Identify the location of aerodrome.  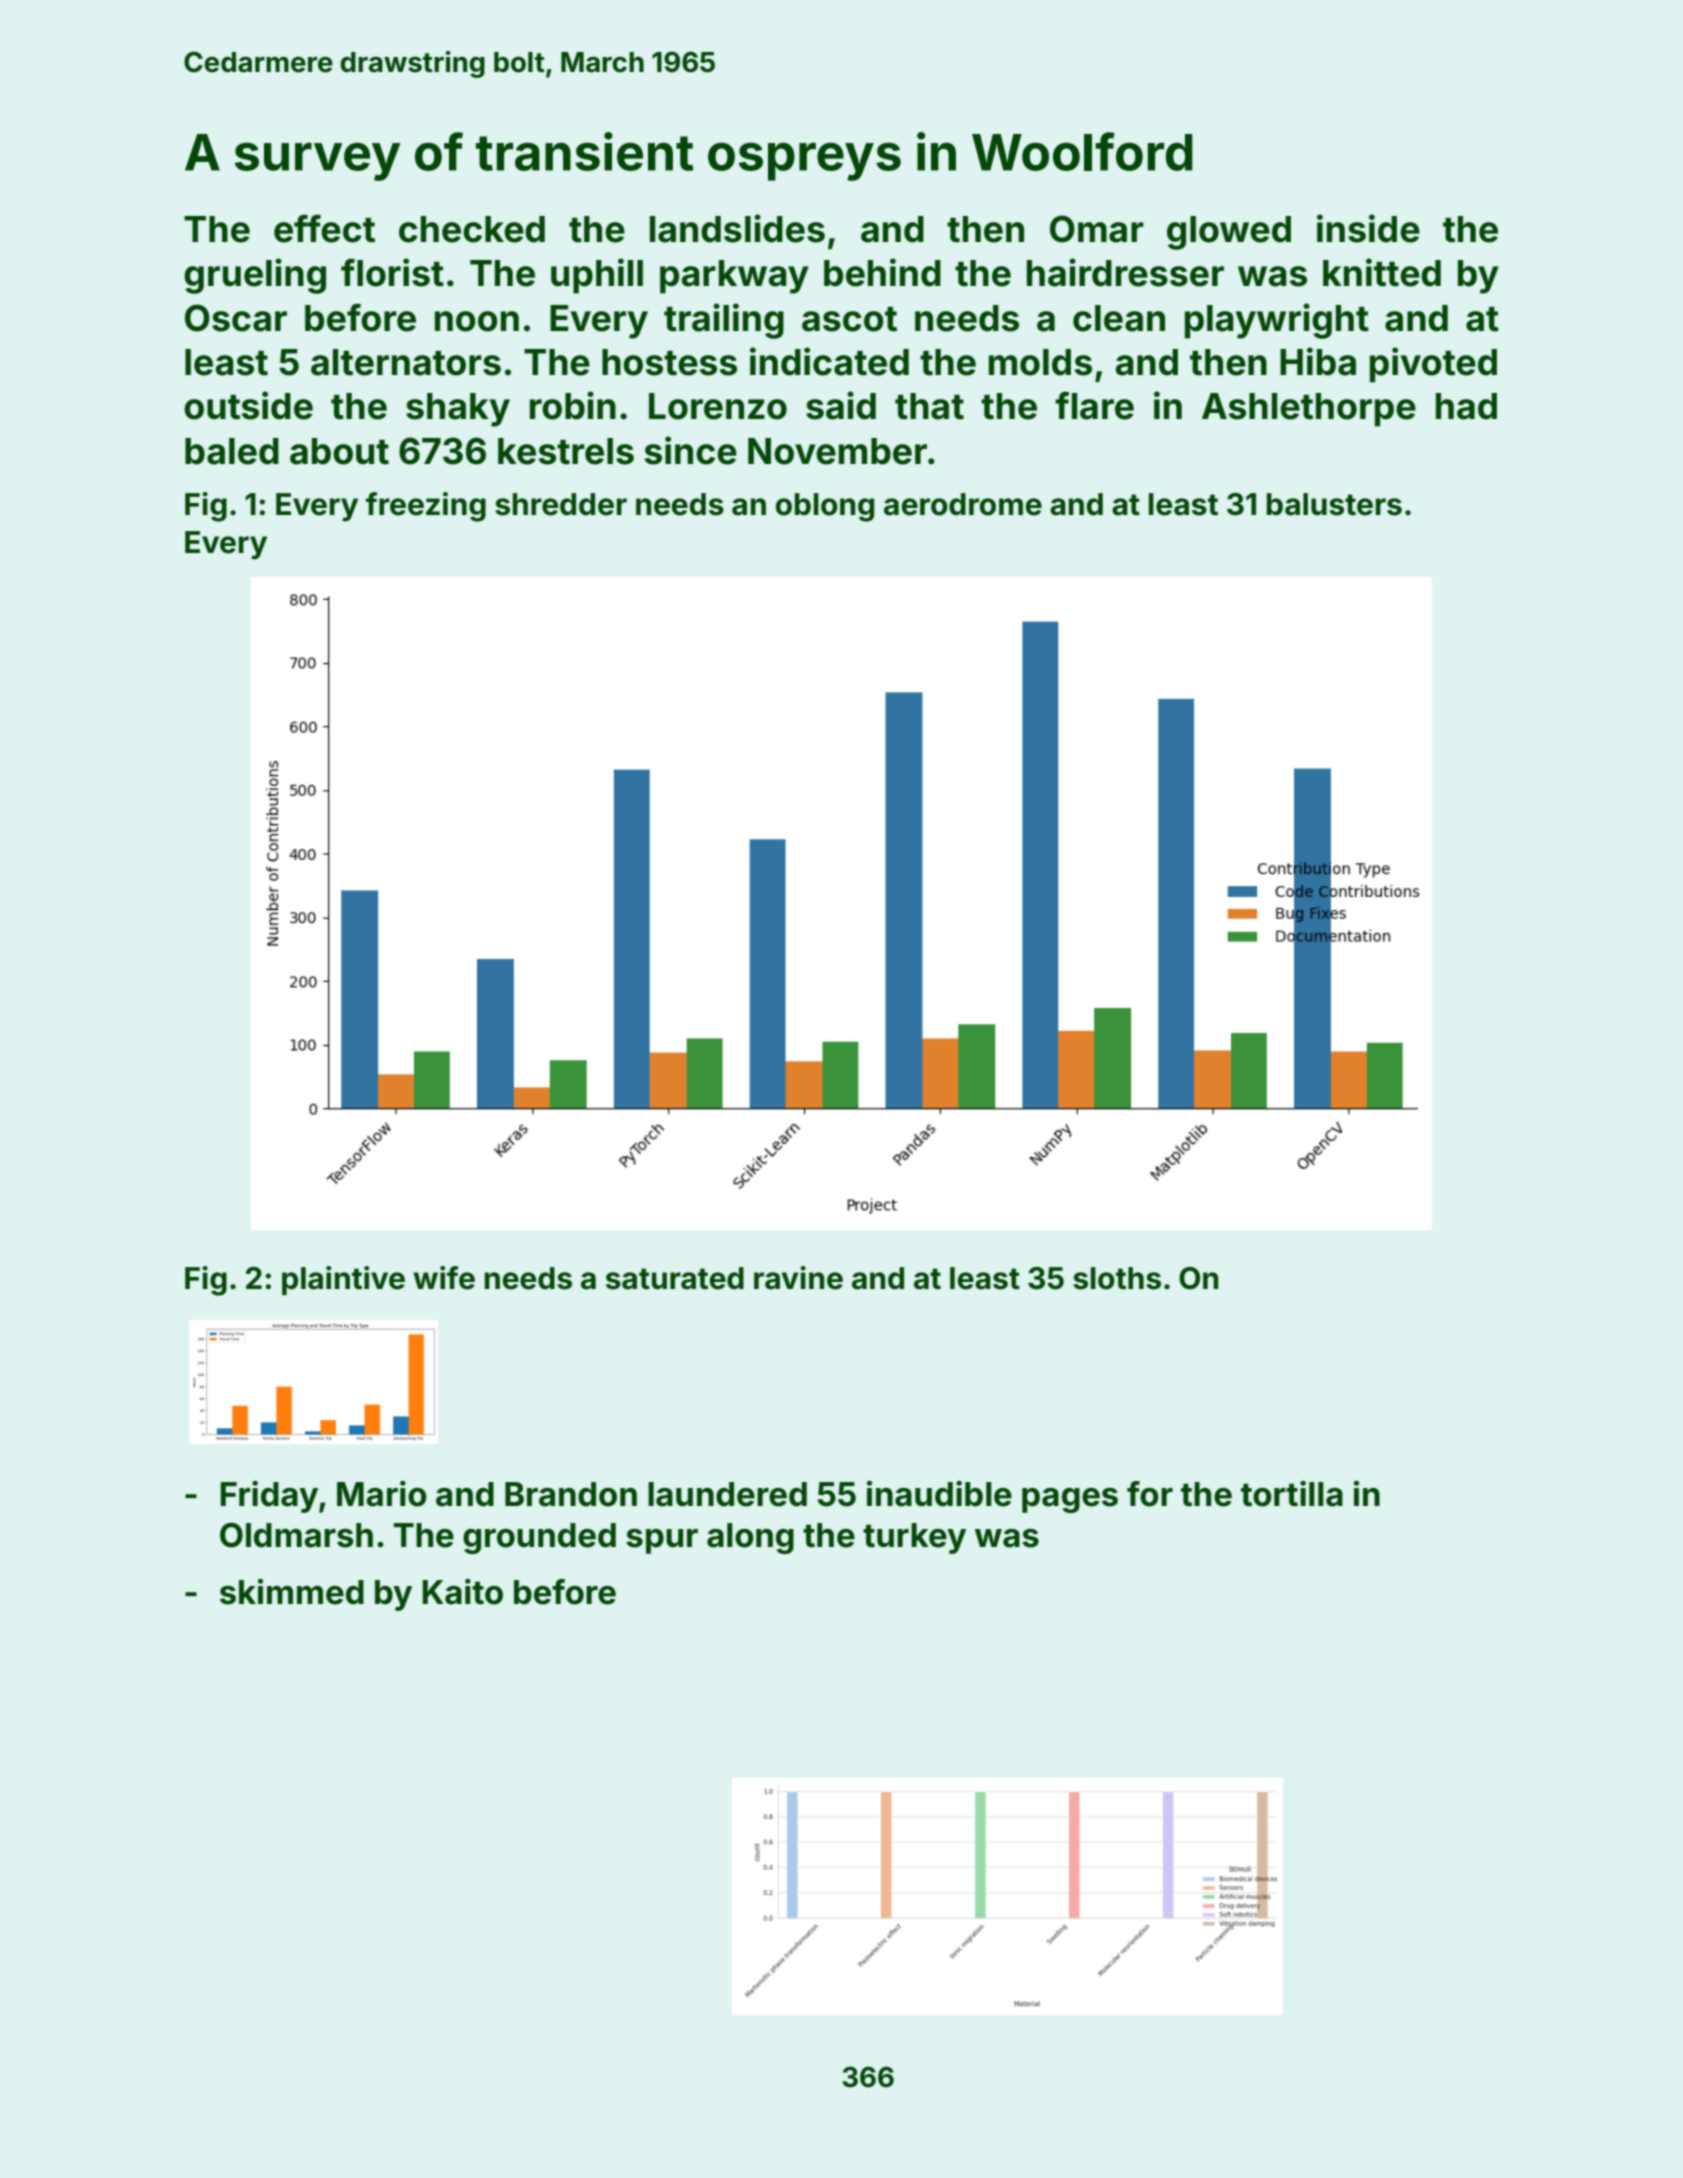
(963, 504).
